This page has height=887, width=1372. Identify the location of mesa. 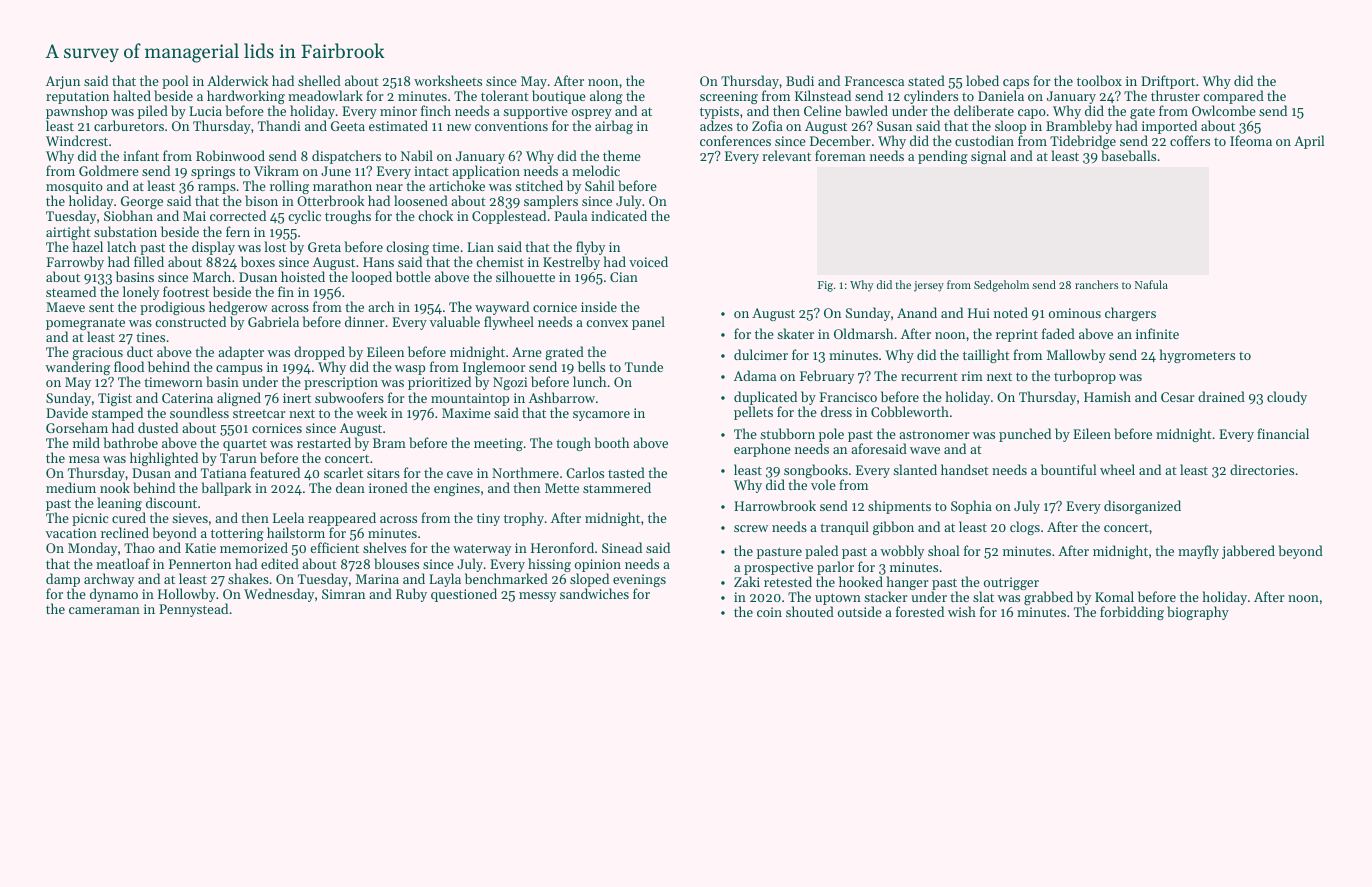
(84, 459).
